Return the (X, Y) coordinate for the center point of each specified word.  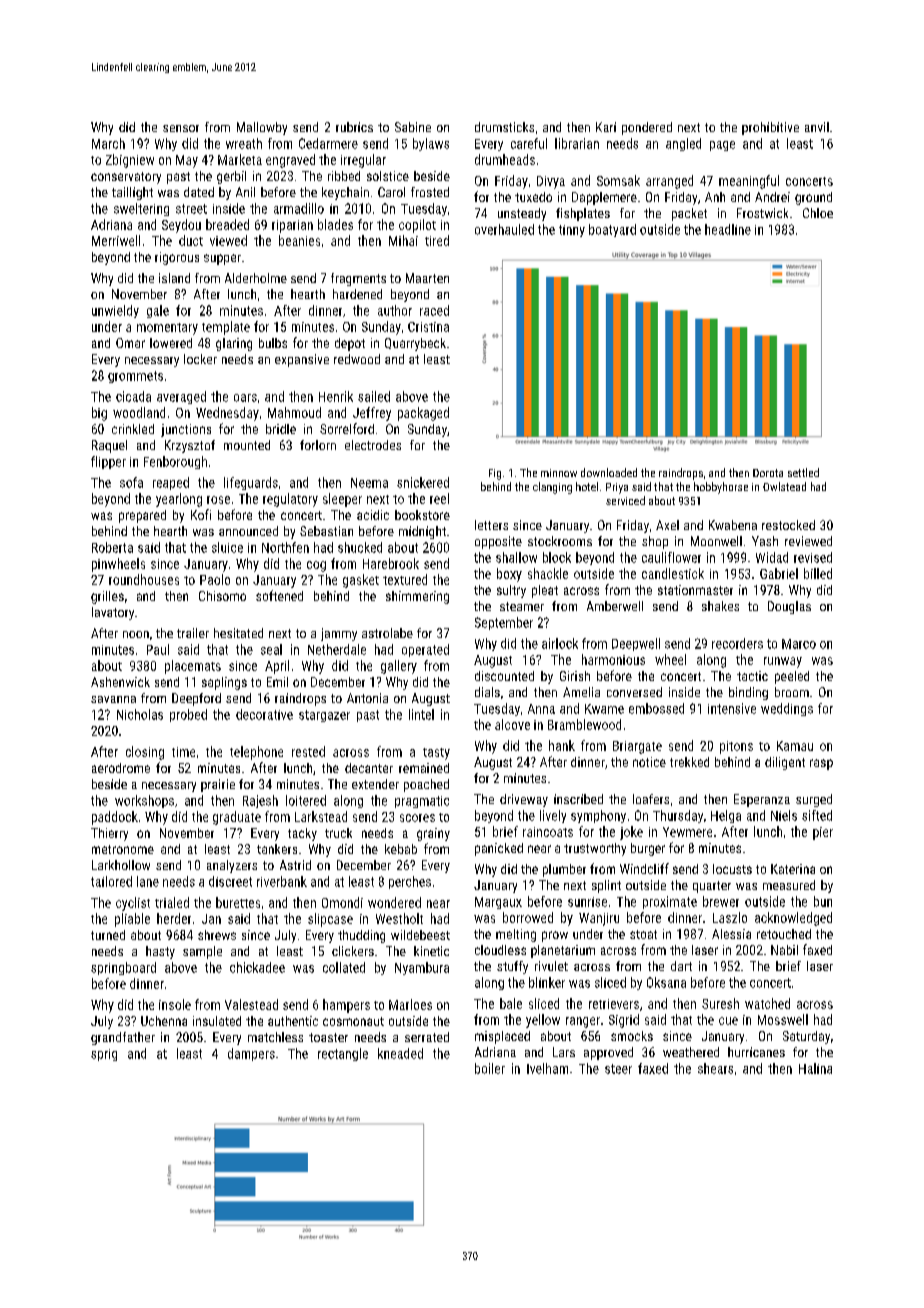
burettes (238, 902)
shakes (720, 606)
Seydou (181, 226)
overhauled (504, 229)
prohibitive (770, 128)
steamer (522, 606)
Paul (158, 649)
